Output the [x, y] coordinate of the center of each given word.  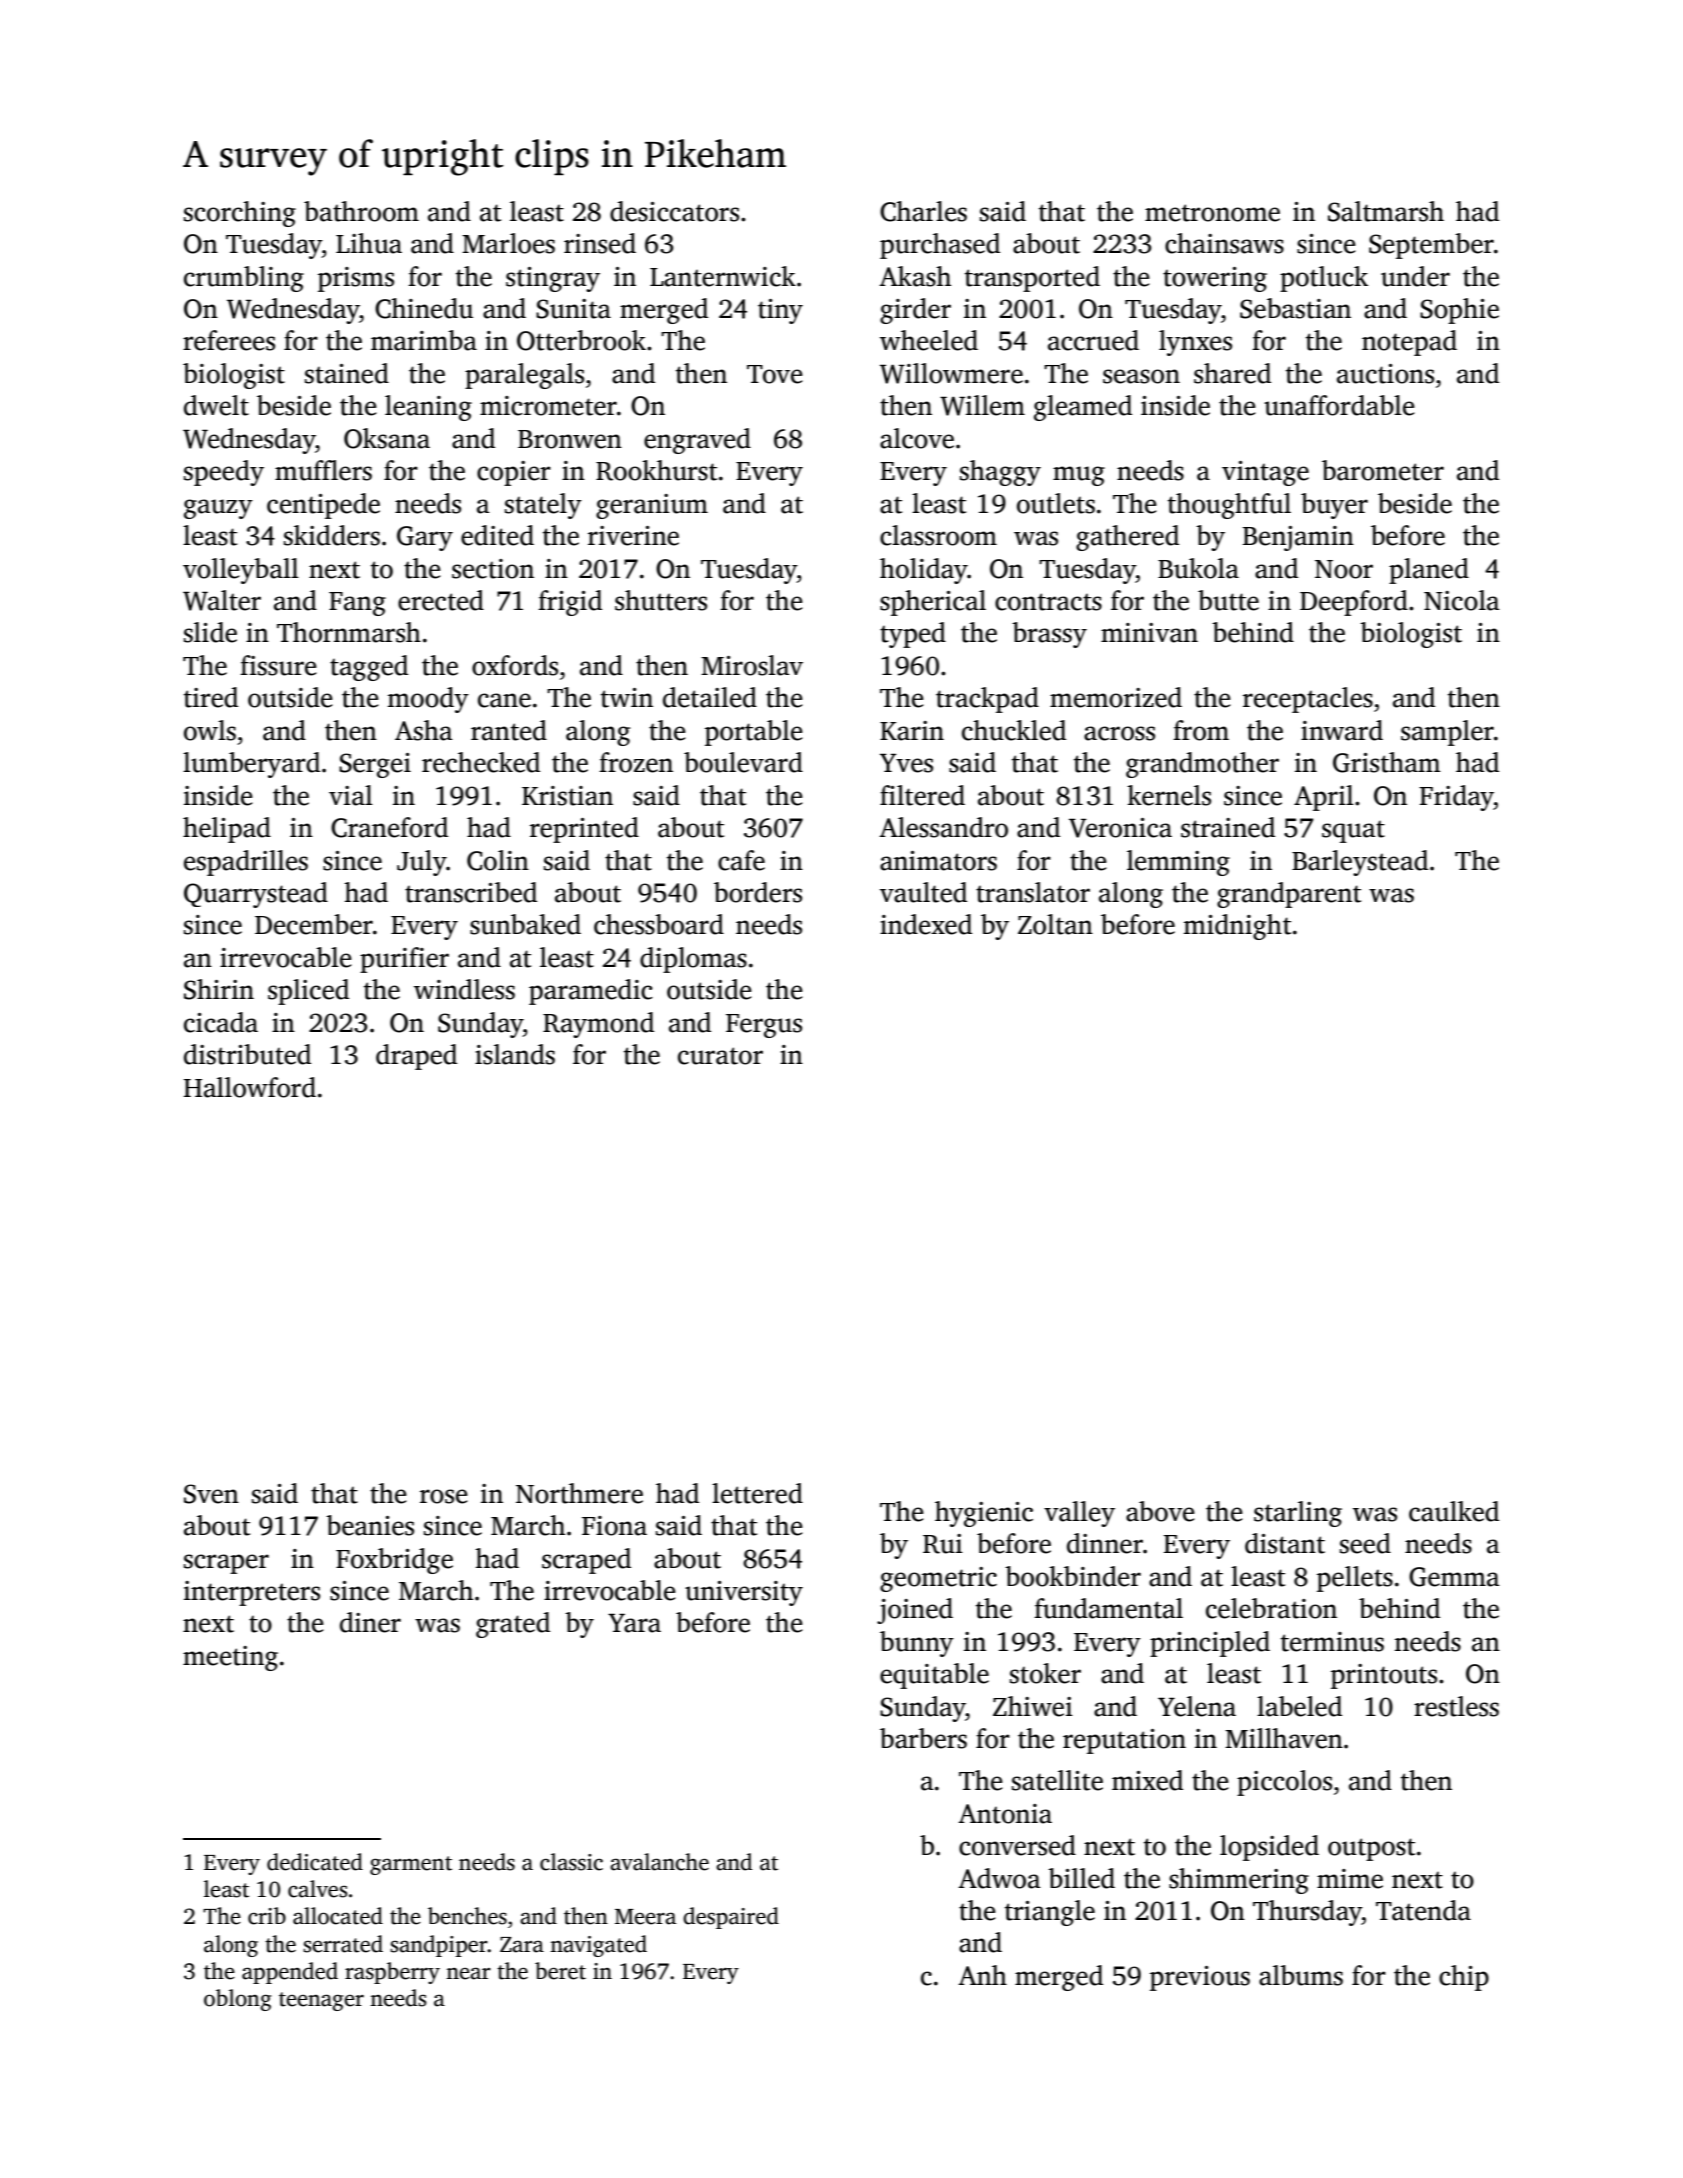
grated [513, 1625]
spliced [308, 992]
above [1160, 1511]
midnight [1237, 927]
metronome [1212, 213]
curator [720, 1056]
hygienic [984, 1514]
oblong [238, 2000]
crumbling [244, 279]
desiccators [674, 211]
